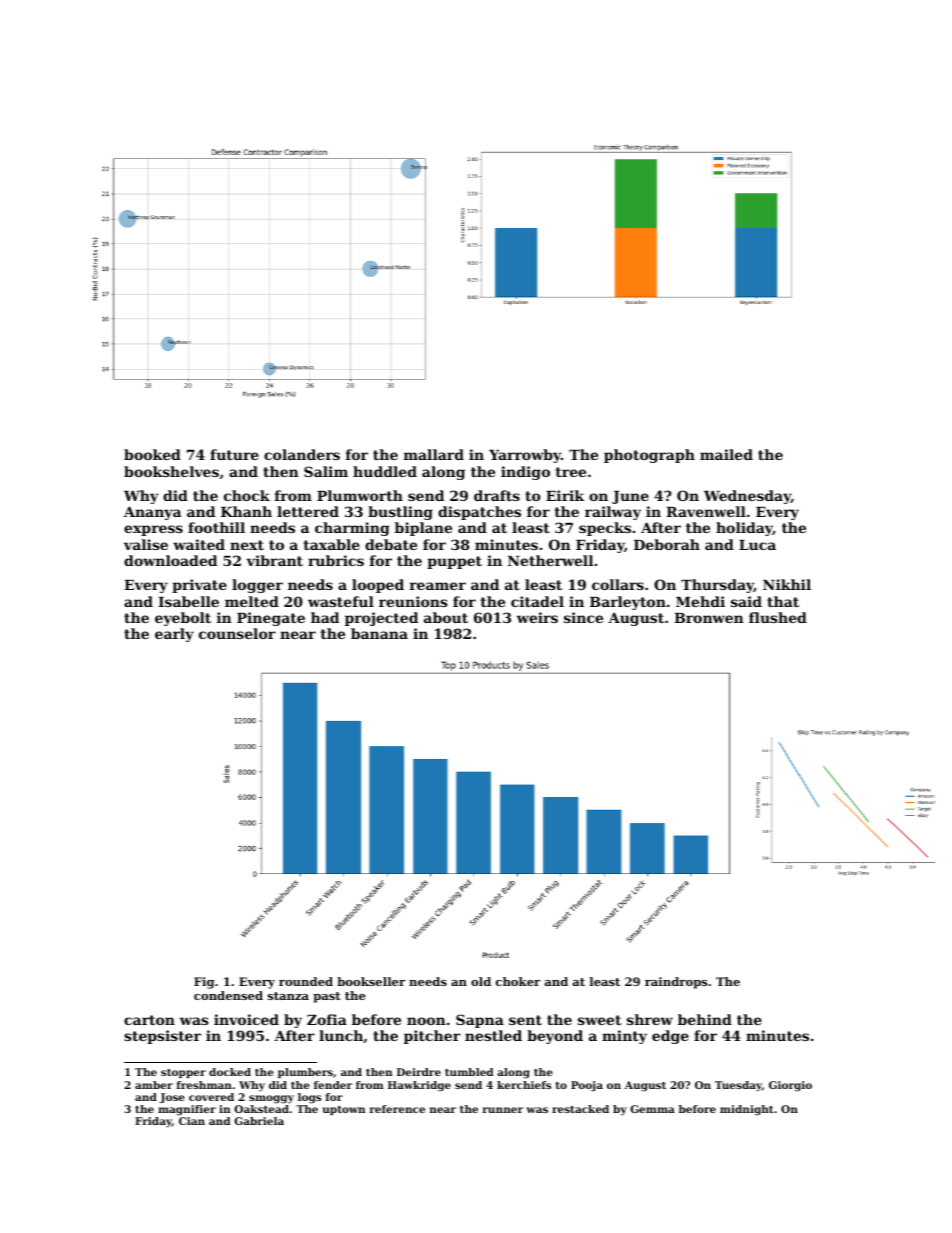  What do you see at coordinates (650, 1019) in the screenshot?
I see `shrew` at bounding box center [650, 1019].
